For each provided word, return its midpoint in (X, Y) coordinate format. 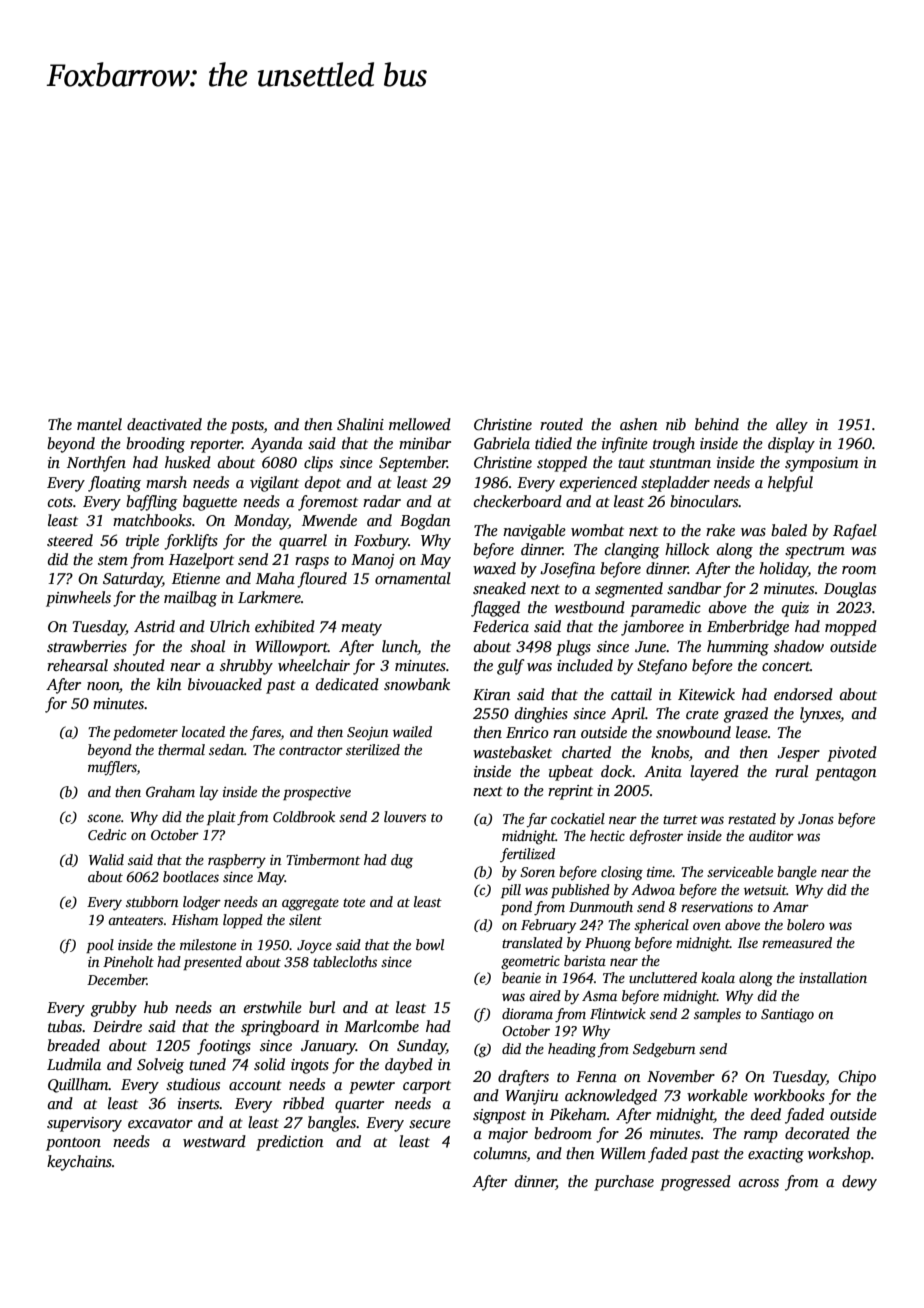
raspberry (237, 861)
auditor (771, 835)
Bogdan (425, 522)
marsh (166, 482)
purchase (624, 1183)
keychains (79, 1163)
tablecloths (345, 961)
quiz (795, 609)
